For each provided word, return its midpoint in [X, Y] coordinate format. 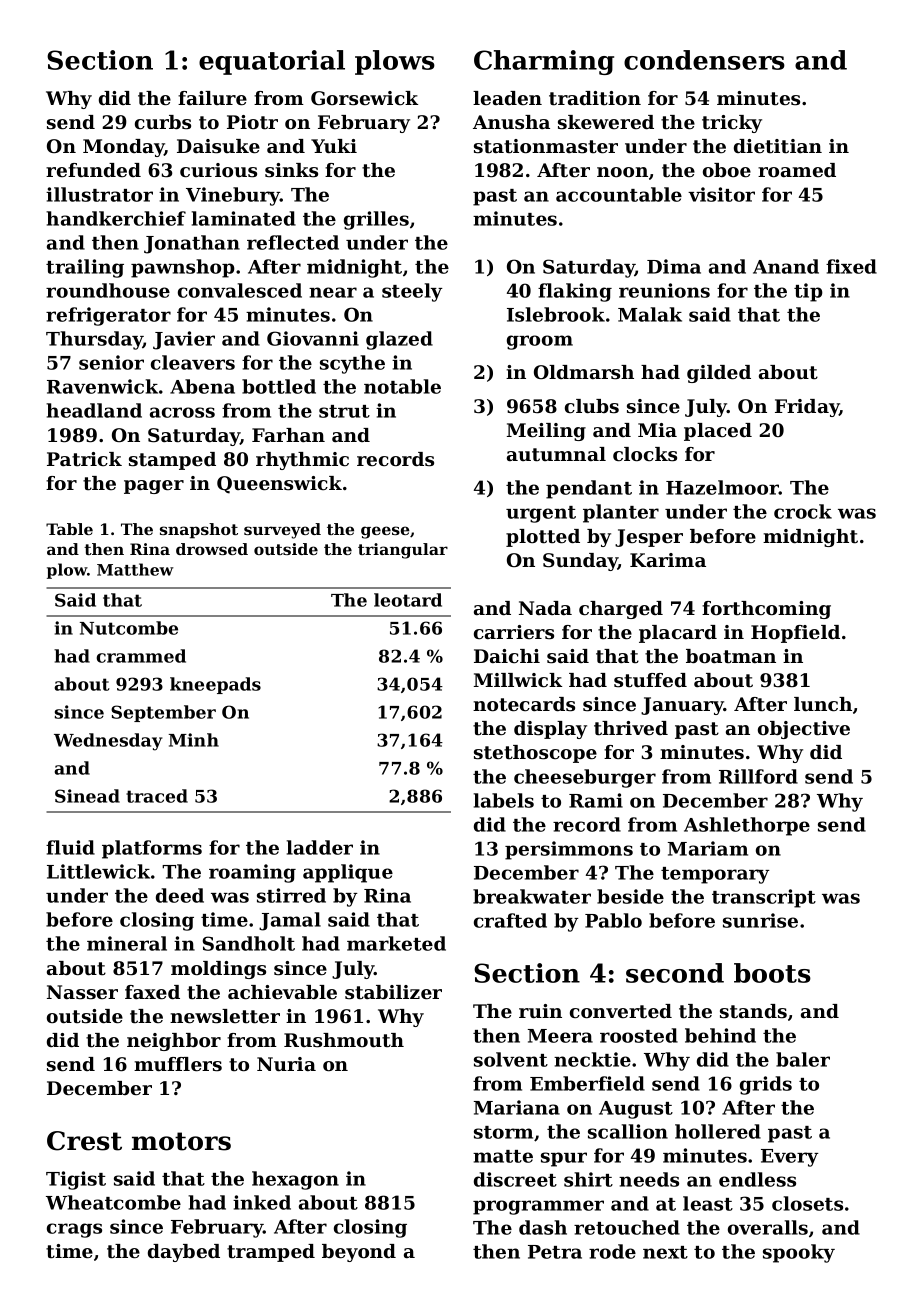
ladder [320, 847]
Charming [544, 62]
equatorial [272, 62]
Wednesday [108, 742]
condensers [704, 60]
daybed [184, 1253]
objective [804, 730]
